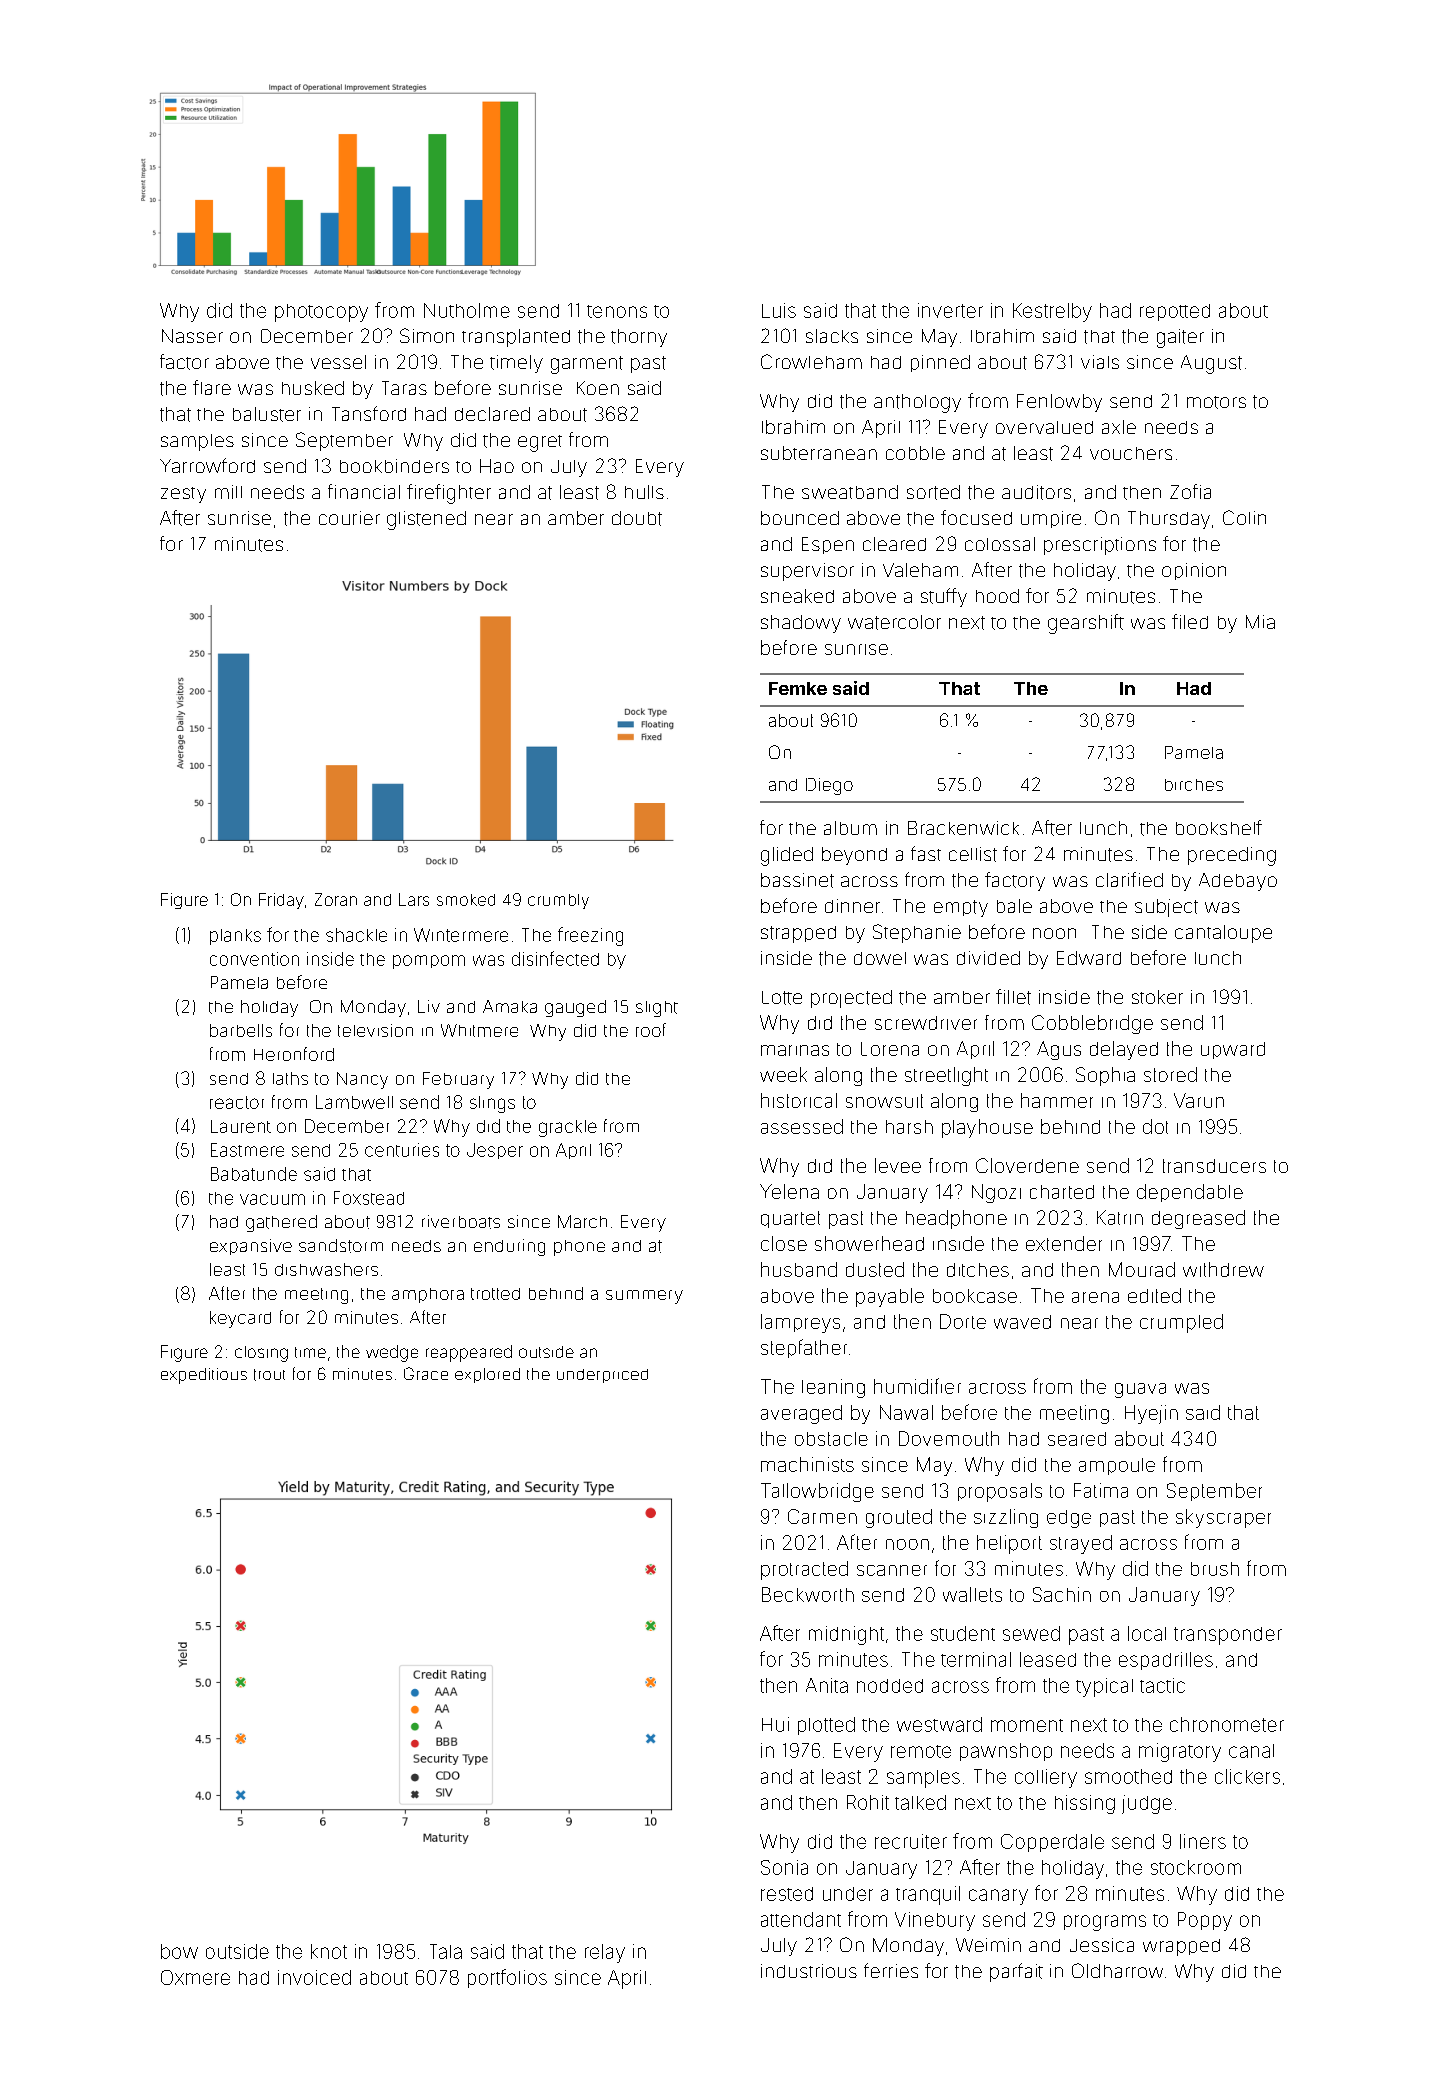 This screenshot has height=2100, width=1450. What do you see at coordinates (783, 1074) in the screenshot?
I see `week` at bounding box center [783, 1074].
